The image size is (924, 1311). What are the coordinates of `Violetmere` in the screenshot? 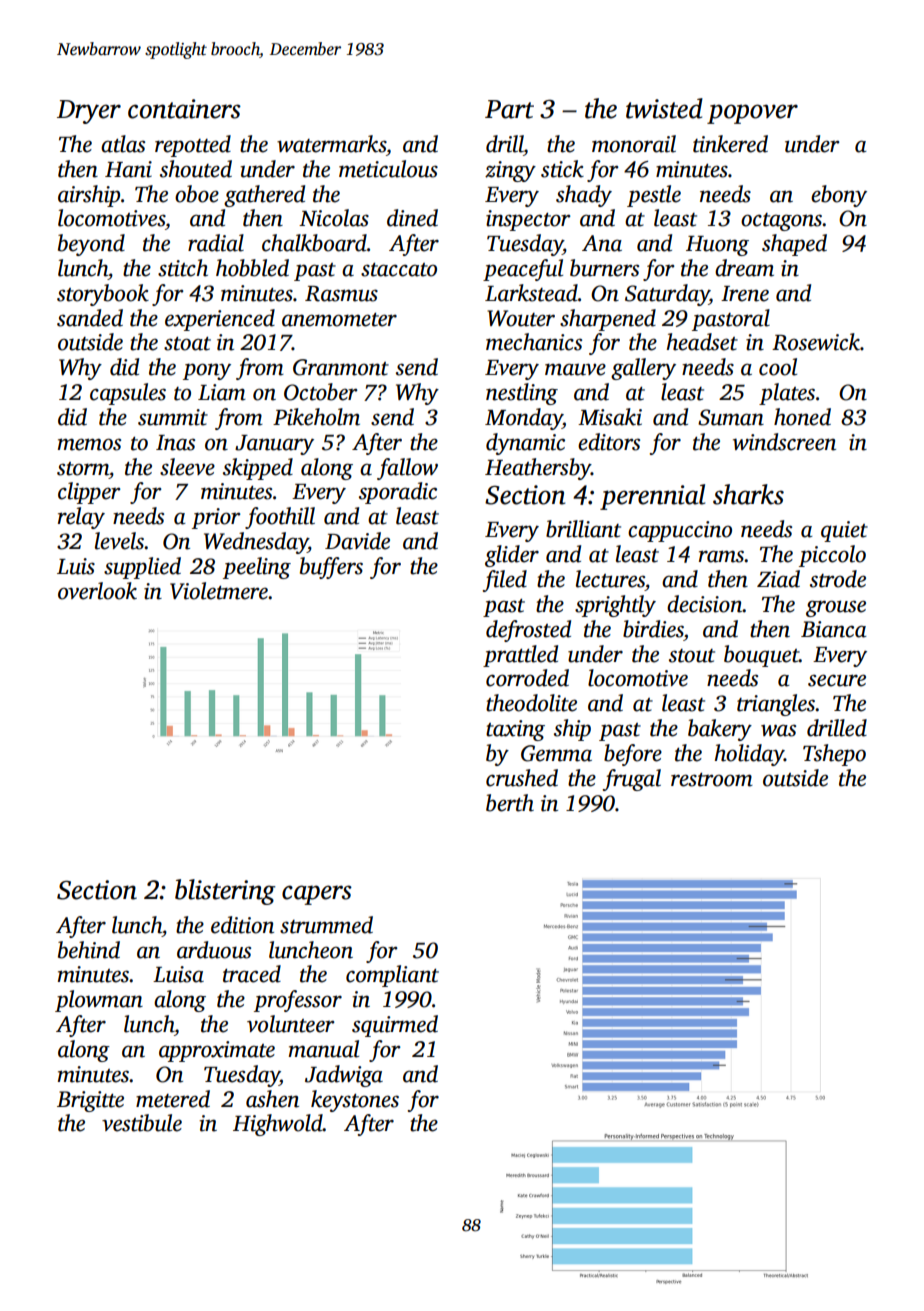 It's located at (219, 591).
